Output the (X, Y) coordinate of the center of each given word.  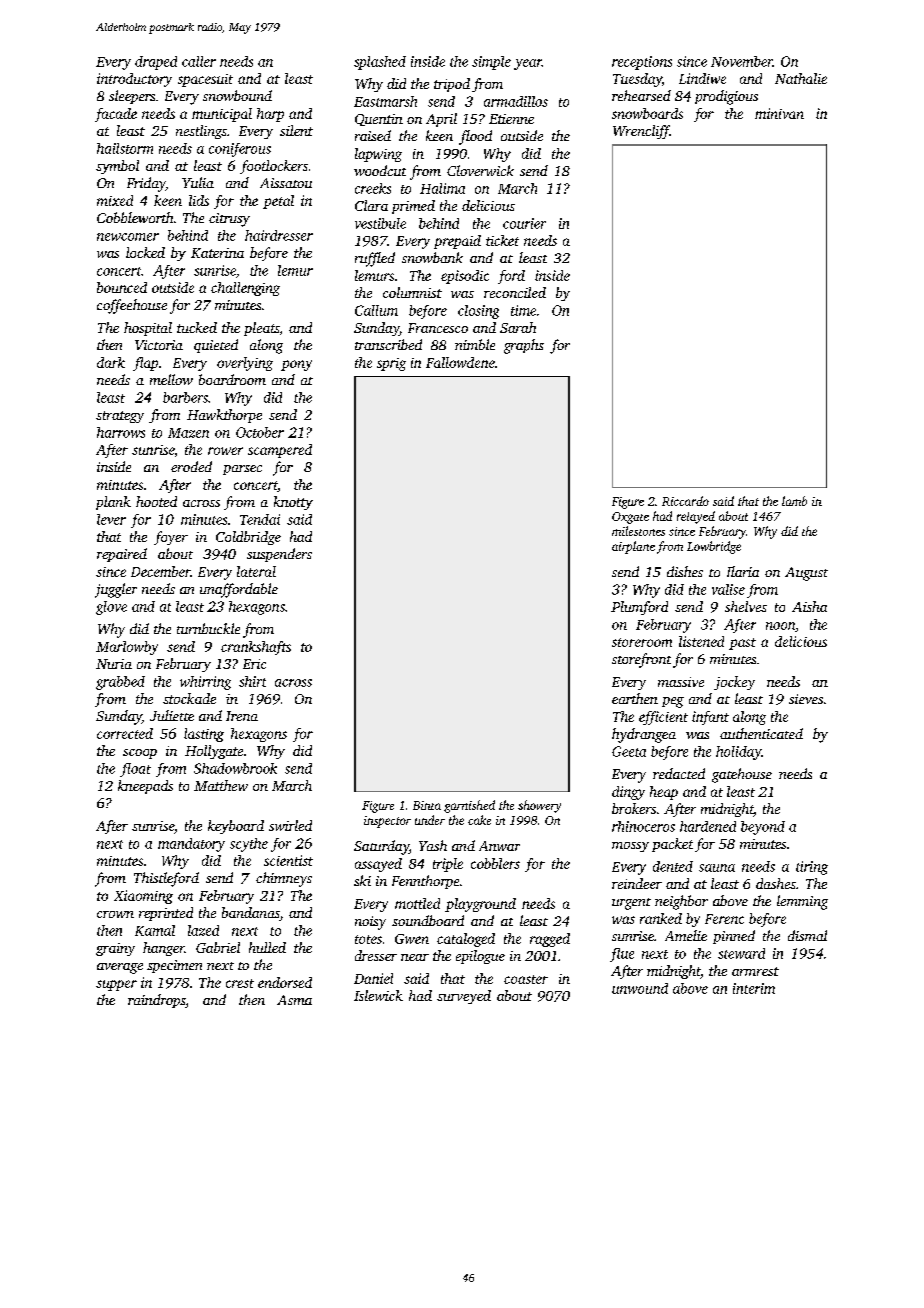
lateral (256, 571)
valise (728, 589)
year (528, 64)
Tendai (260, 519)
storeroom (642, 642)
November (742, 61)
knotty (293, 503)
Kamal (155, 930)
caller (199, 61)
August (806, 574)
